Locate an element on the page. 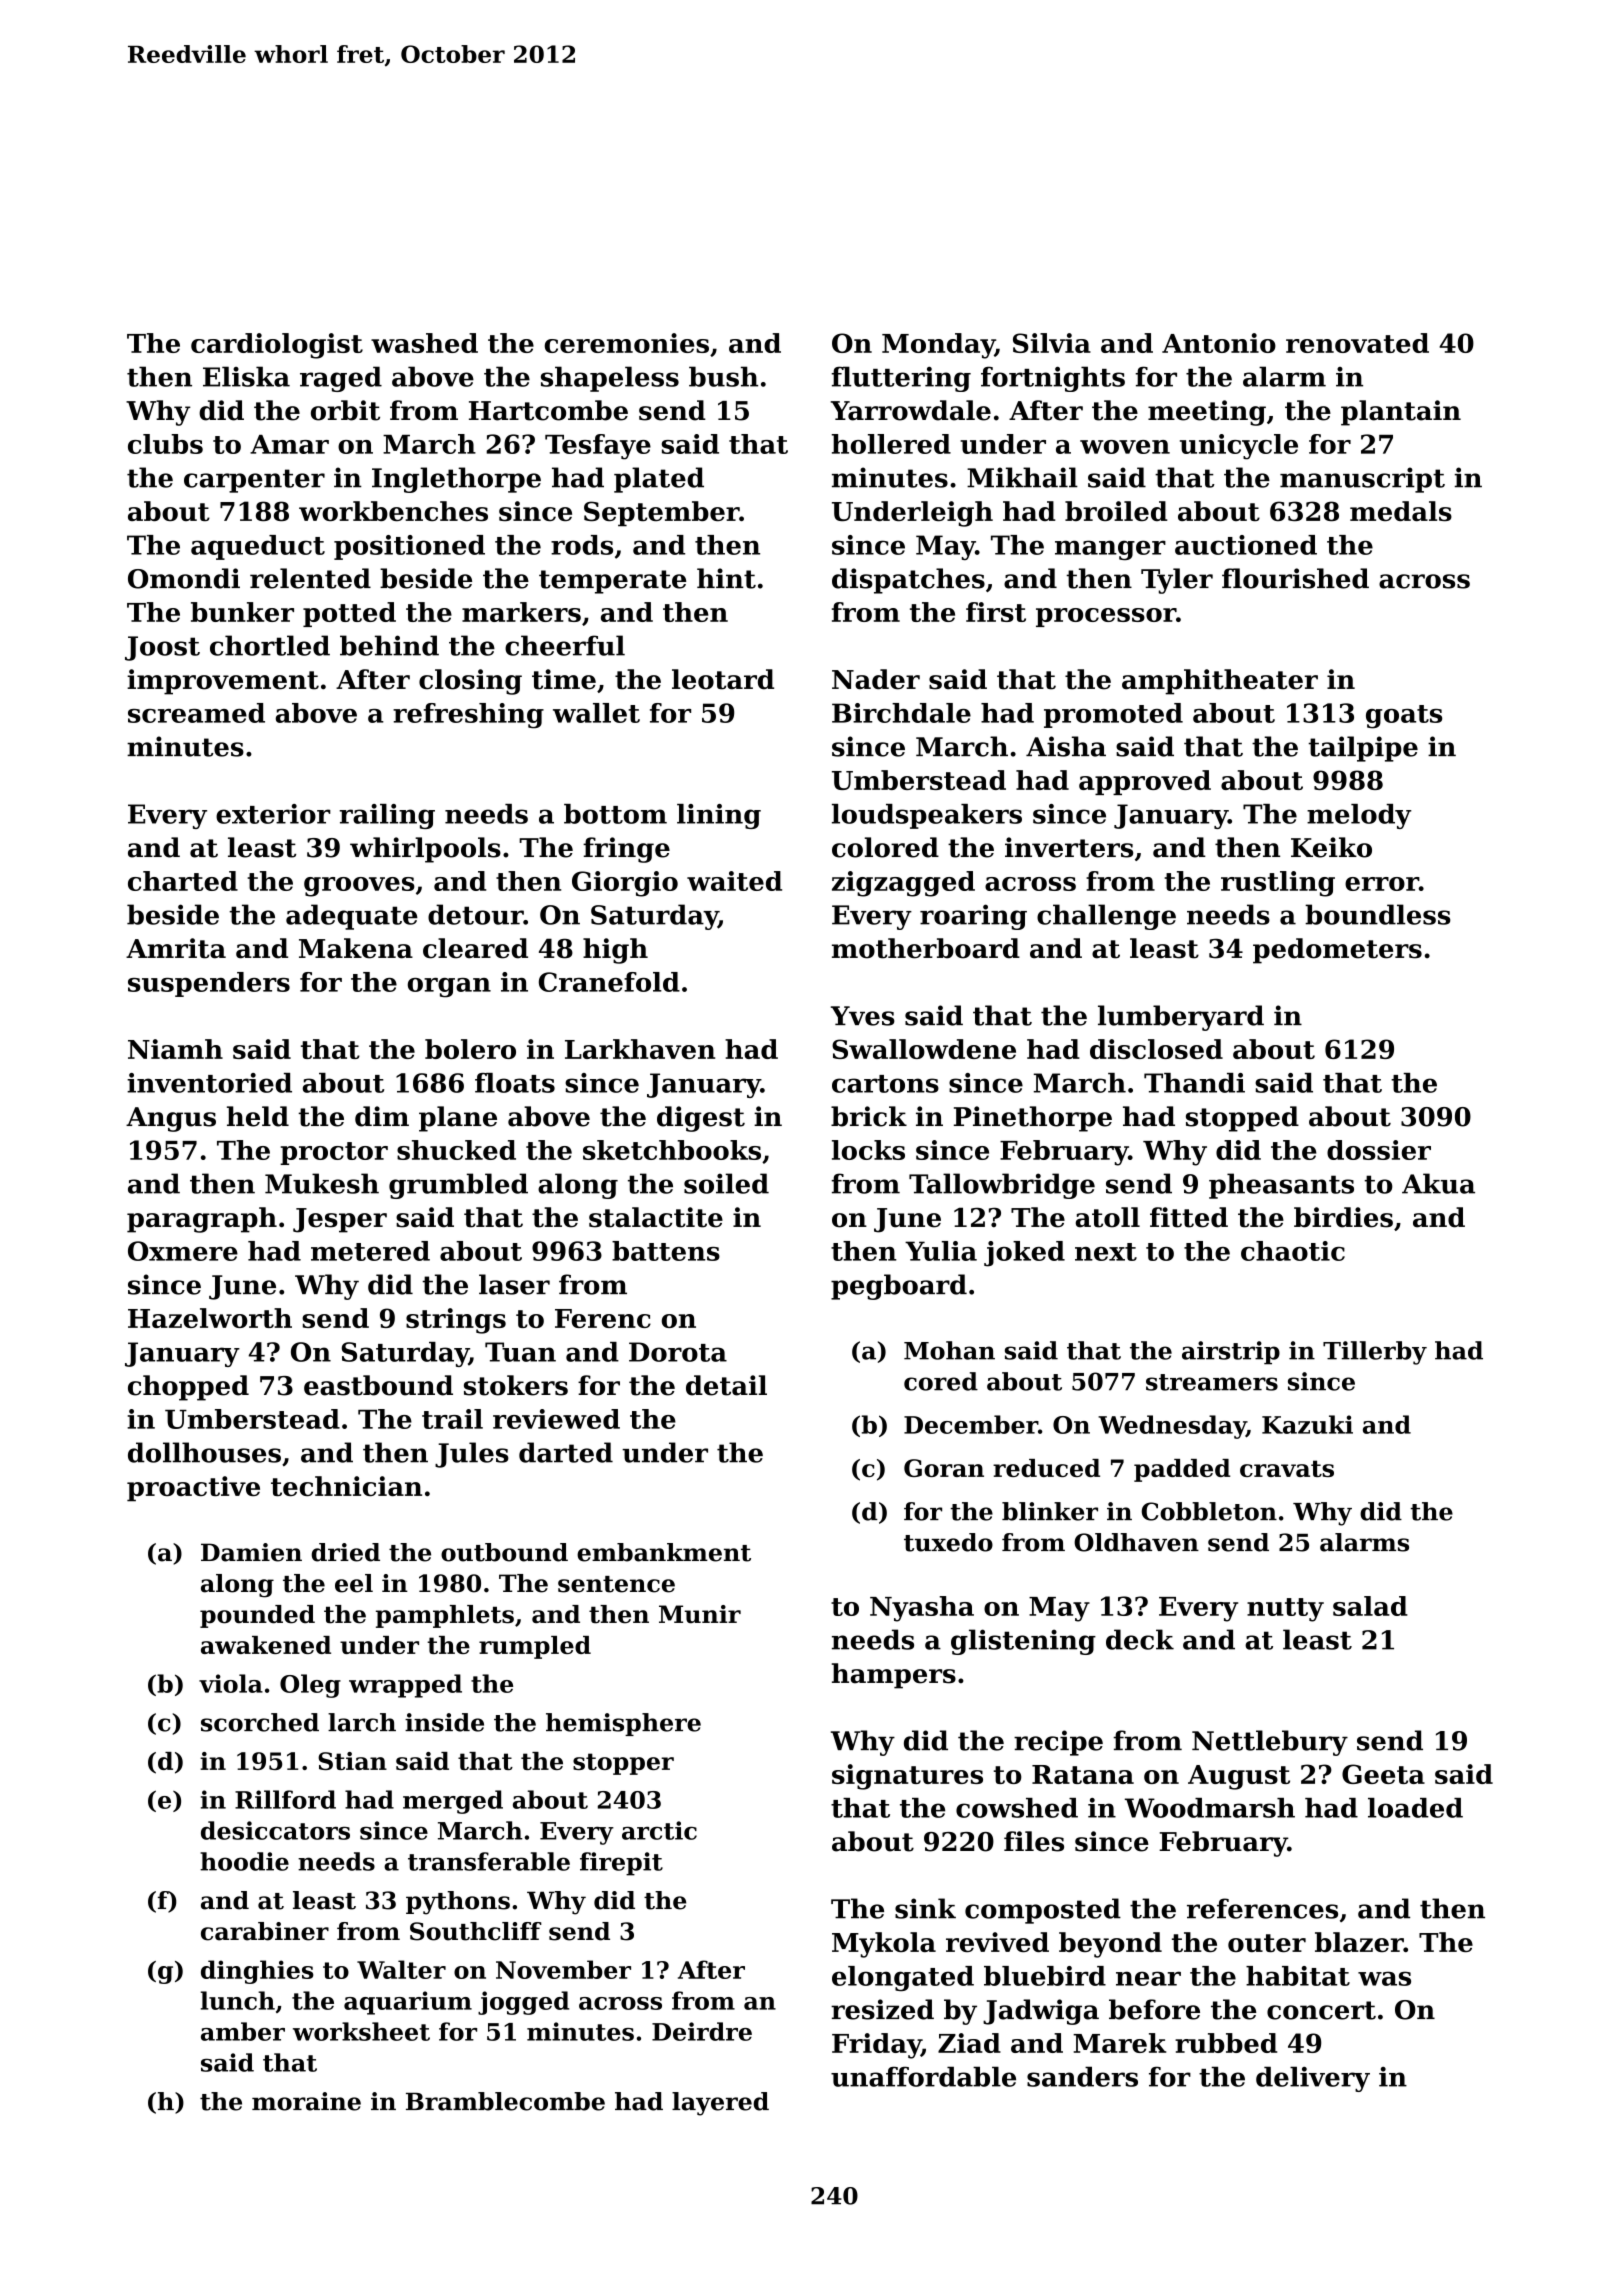 The height and width of the page is (2292, 1620). Deirdre is located at coordinates (702, 2031).
